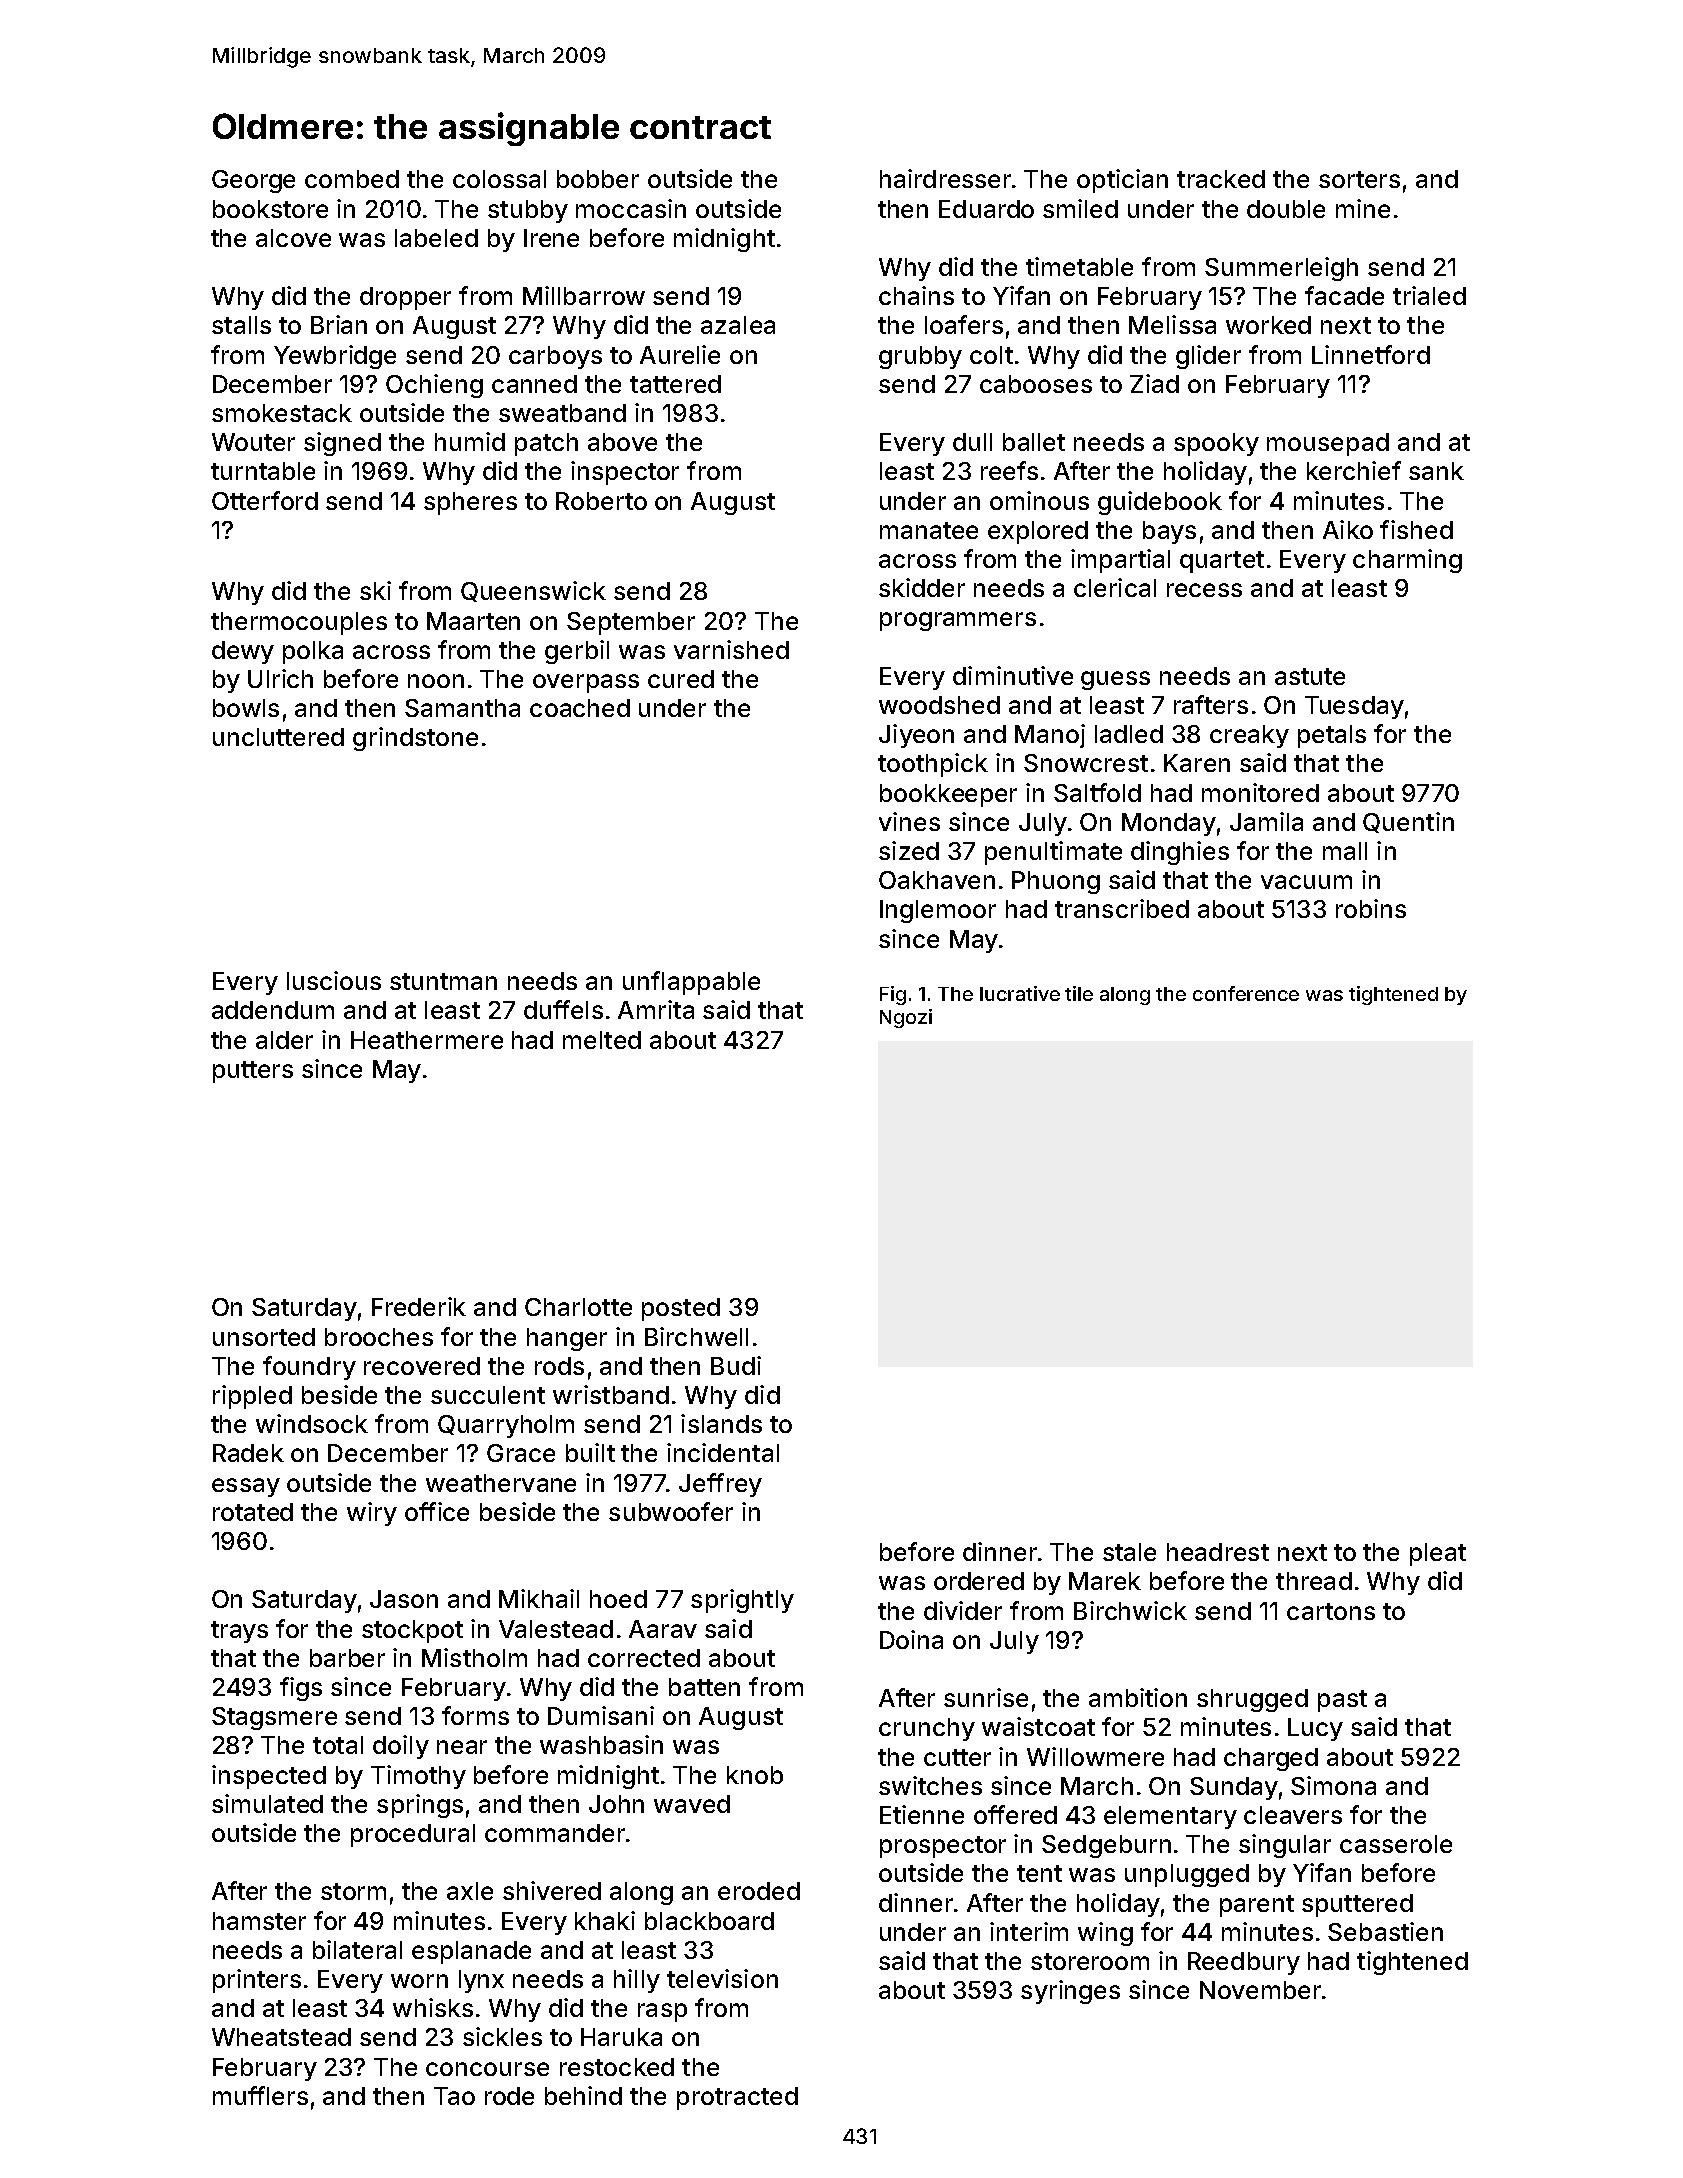  What do you see at coordinates (1070, 1992) in the screenshot?
I see `syringes` at bounding box center [1070, 1992].
